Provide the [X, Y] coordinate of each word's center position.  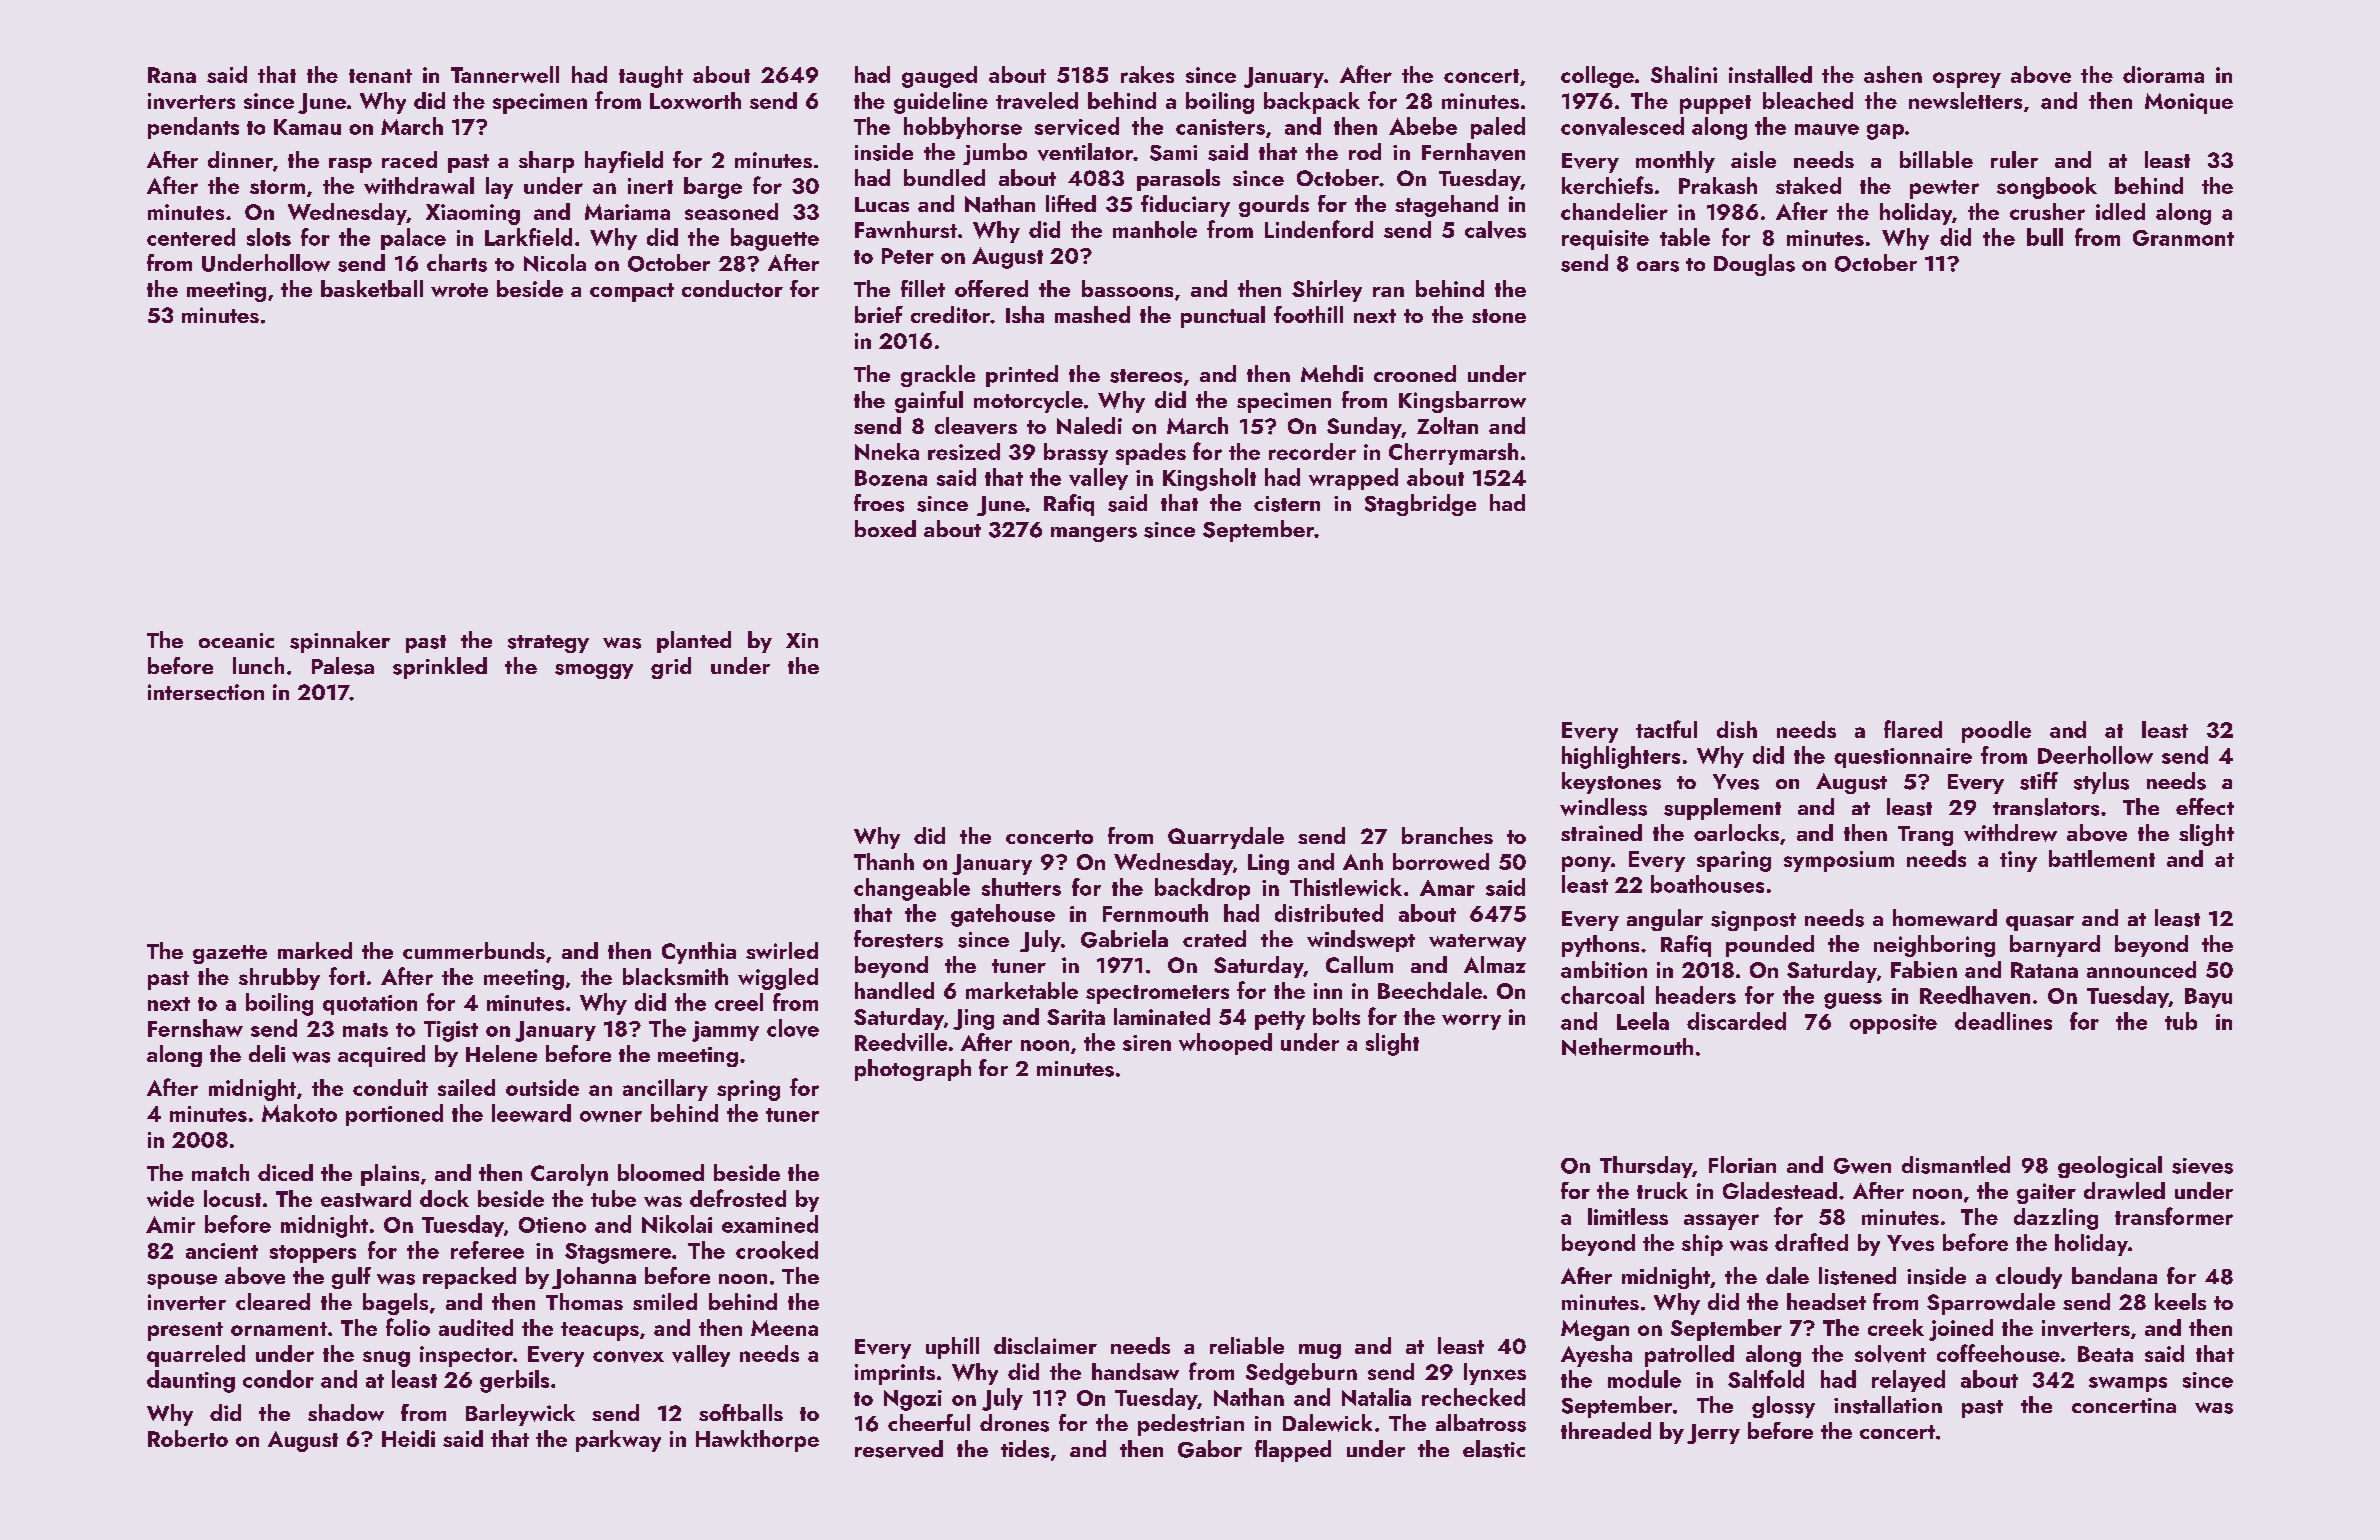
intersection [206, 692]
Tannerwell [505, 74]
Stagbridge [1420, 505]
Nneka [887, 451]
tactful [1666, 729]
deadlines [2003, 1021]
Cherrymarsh [1453, 454]
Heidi [408, 1438]
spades [1151, 454]
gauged [939, 77]
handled [894, 990]
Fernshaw [195, 1028]
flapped [1293, 1451]
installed [1770, 74]
